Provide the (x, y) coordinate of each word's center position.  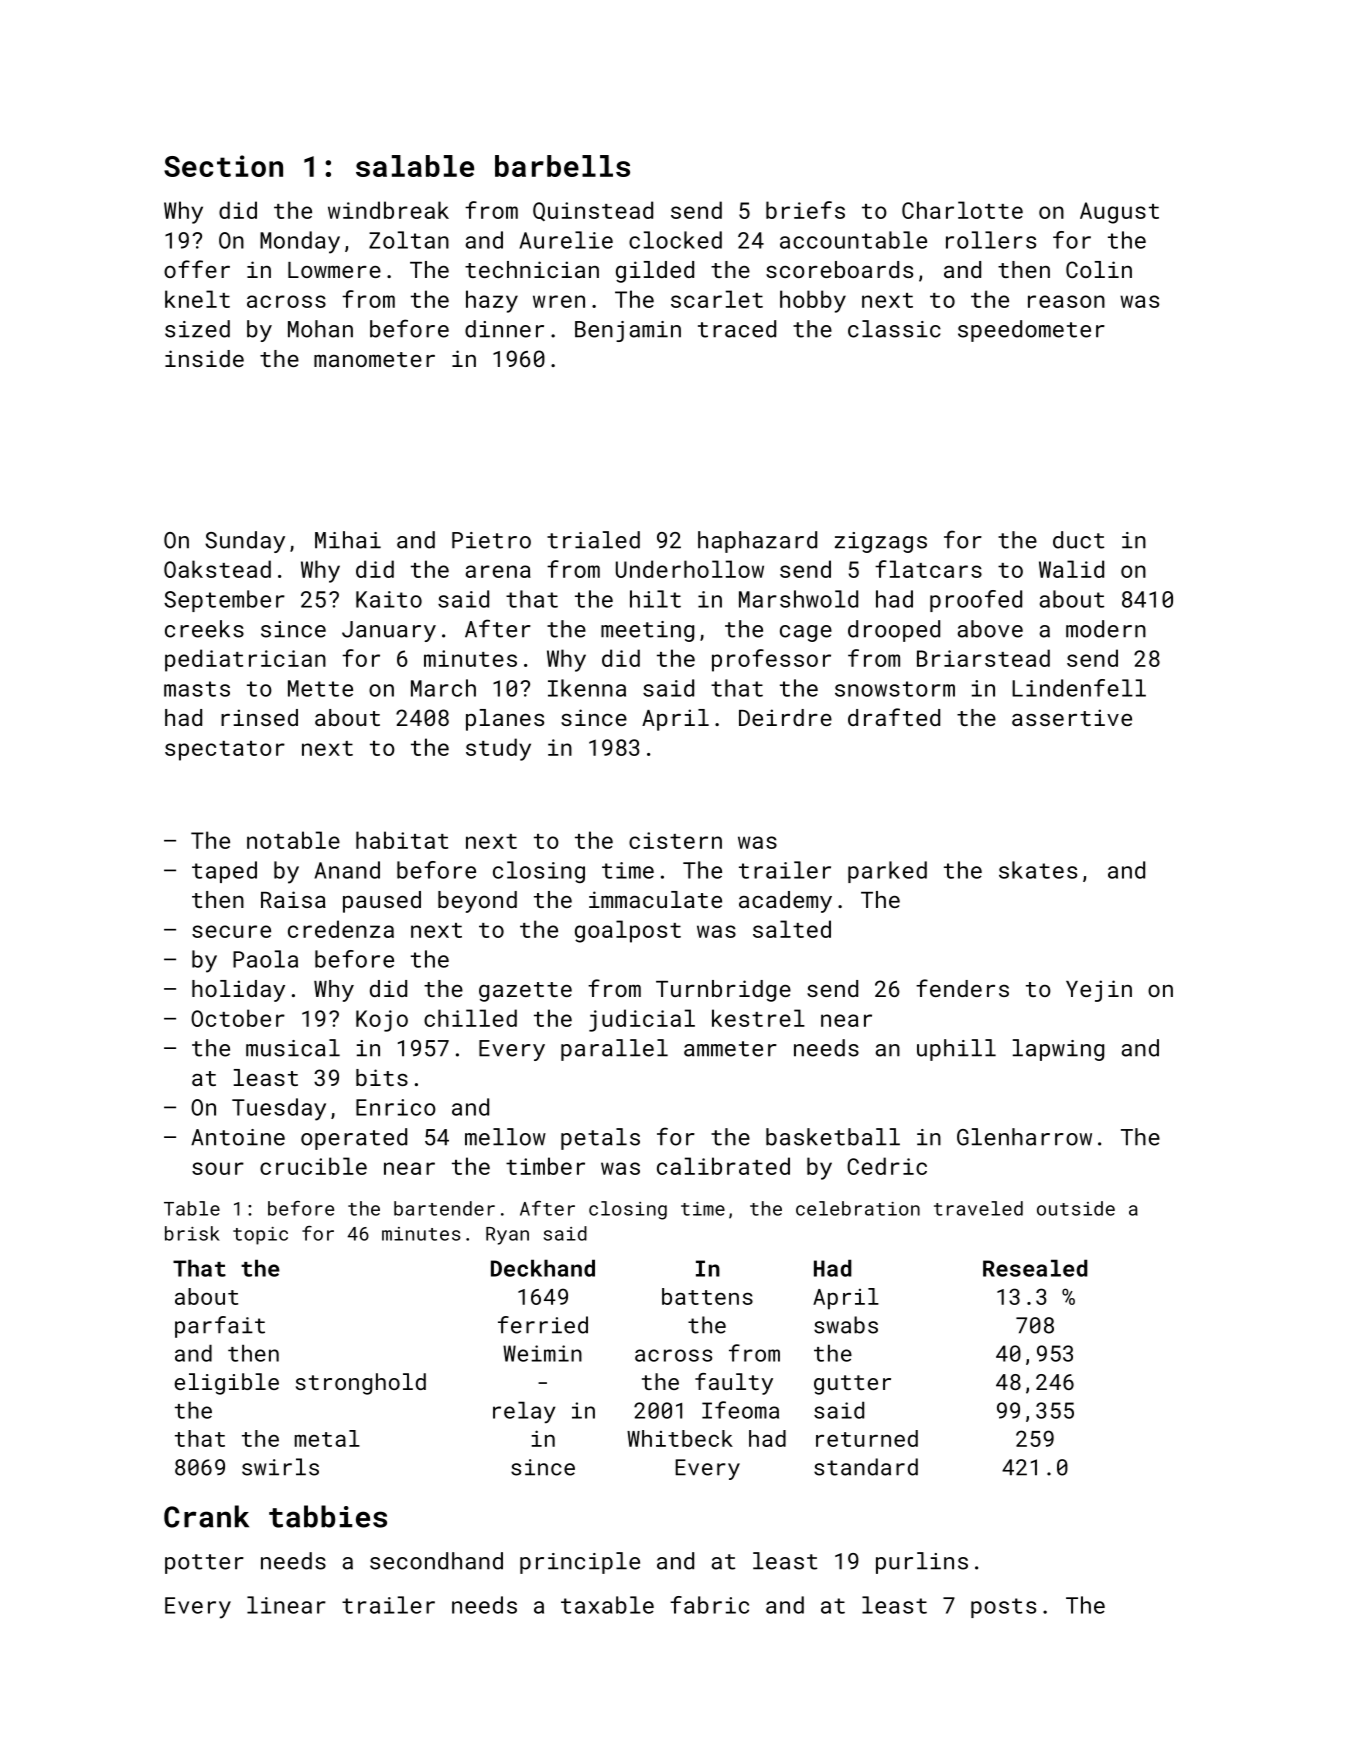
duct (1078, 540)
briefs (805, 210)
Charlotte (962, 210)
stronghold (361, 1384)
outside (1076, 1208)
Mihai (348, 540)
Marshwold (798, 599)
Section (223, 166)
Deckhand (543, 1268)
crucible (313, 1166)
